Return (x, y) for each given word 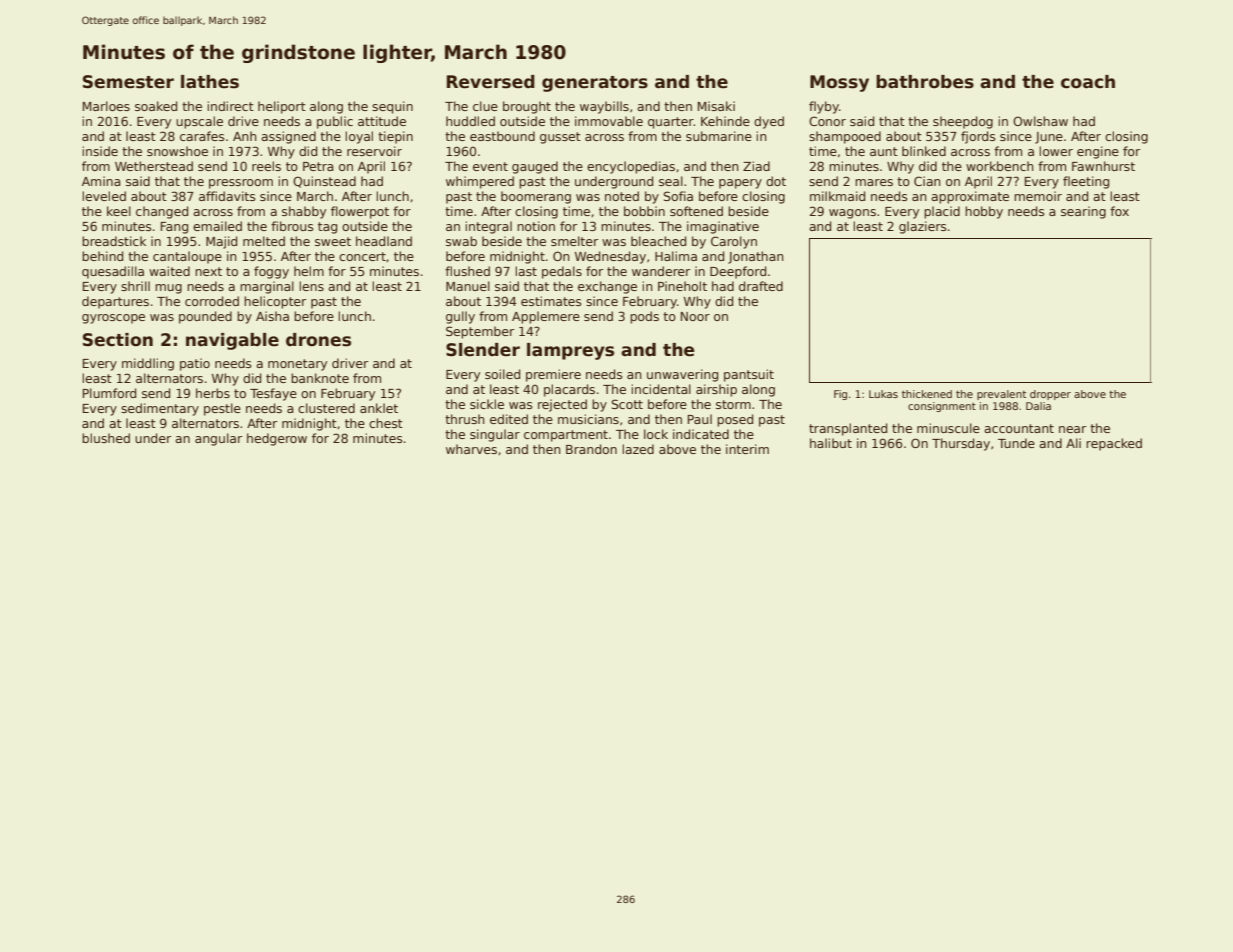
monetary (297, 365)
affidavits (227, 196)
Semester (128, 82)
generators (595, 84)
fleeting (1086, 182)
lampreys (570, 351)
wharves (471, 449)
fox (1119, 211)
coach (1088, 82)
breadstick (114, 241)
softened (696, 211)
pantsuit (749, 375)
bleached (658, 241)
